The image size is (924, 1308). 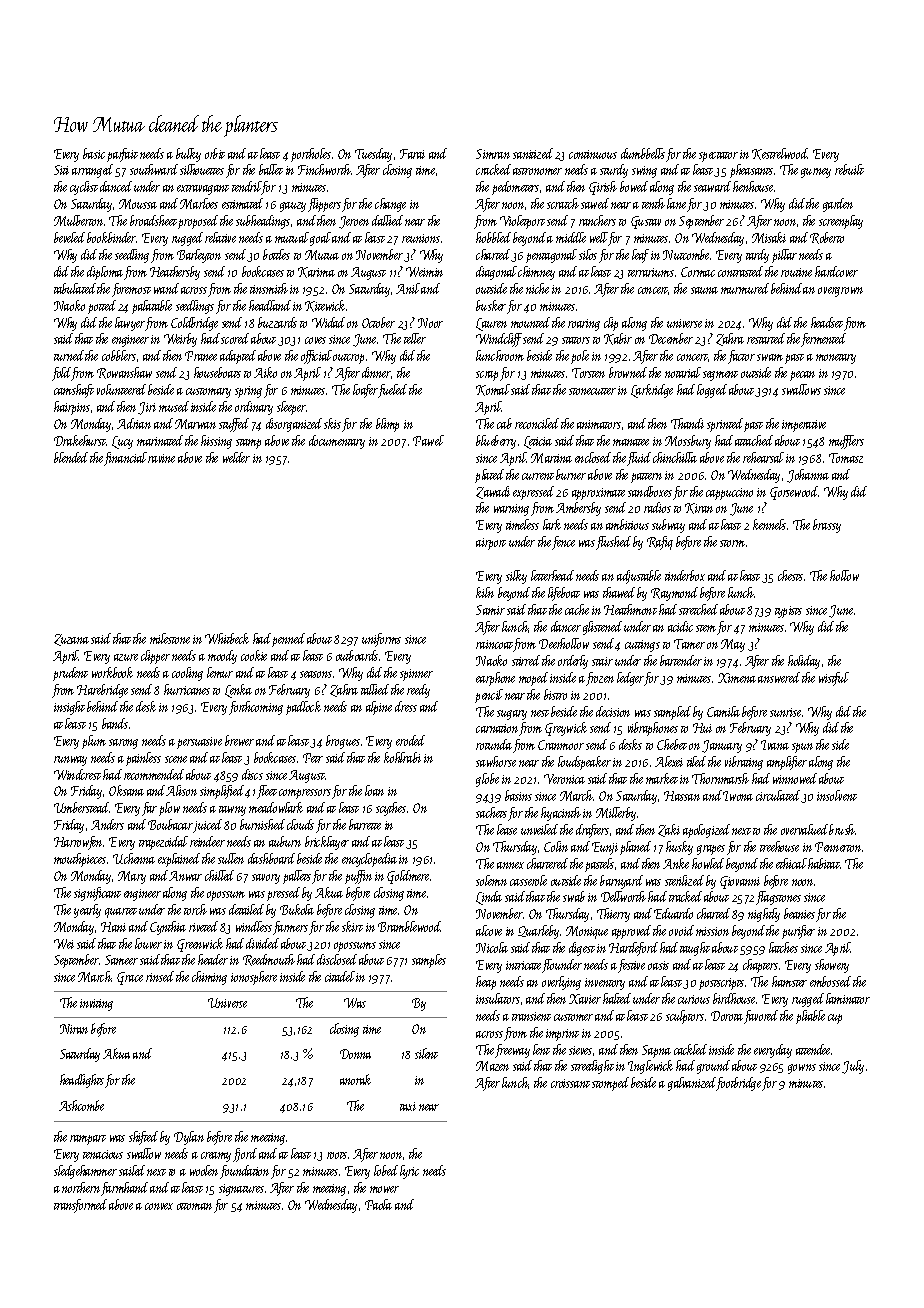 What do you see at coordinates (254, 655) in the document?
I see `cookie` at bounding box center [254, 655].
